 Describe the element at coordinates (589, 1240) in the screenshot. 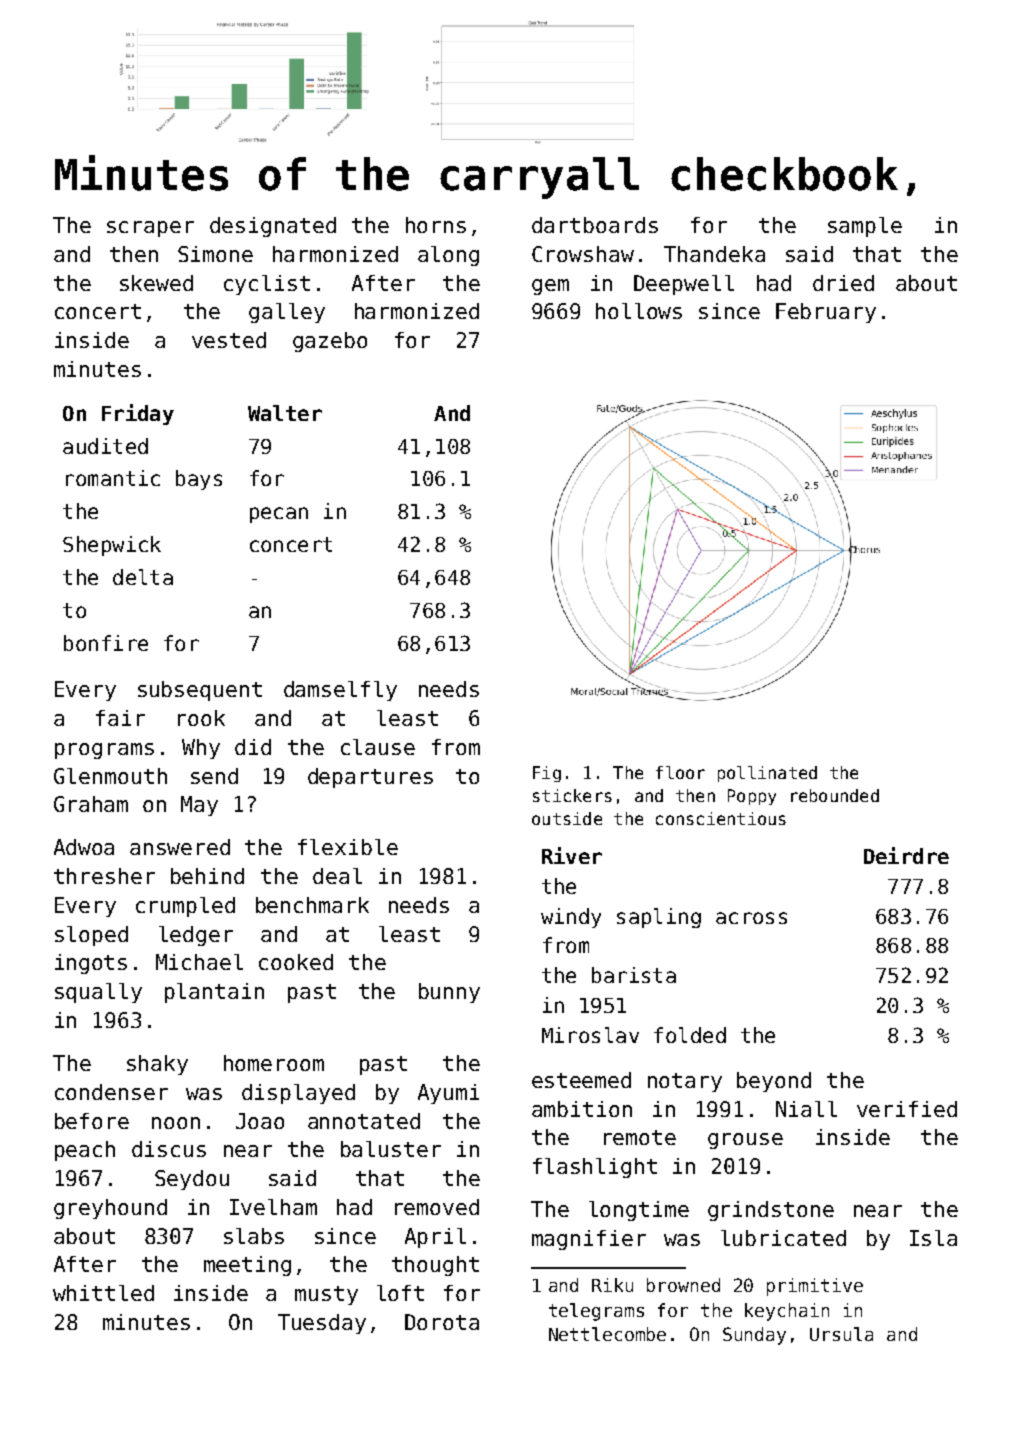

I see `magnifier` at that location.
